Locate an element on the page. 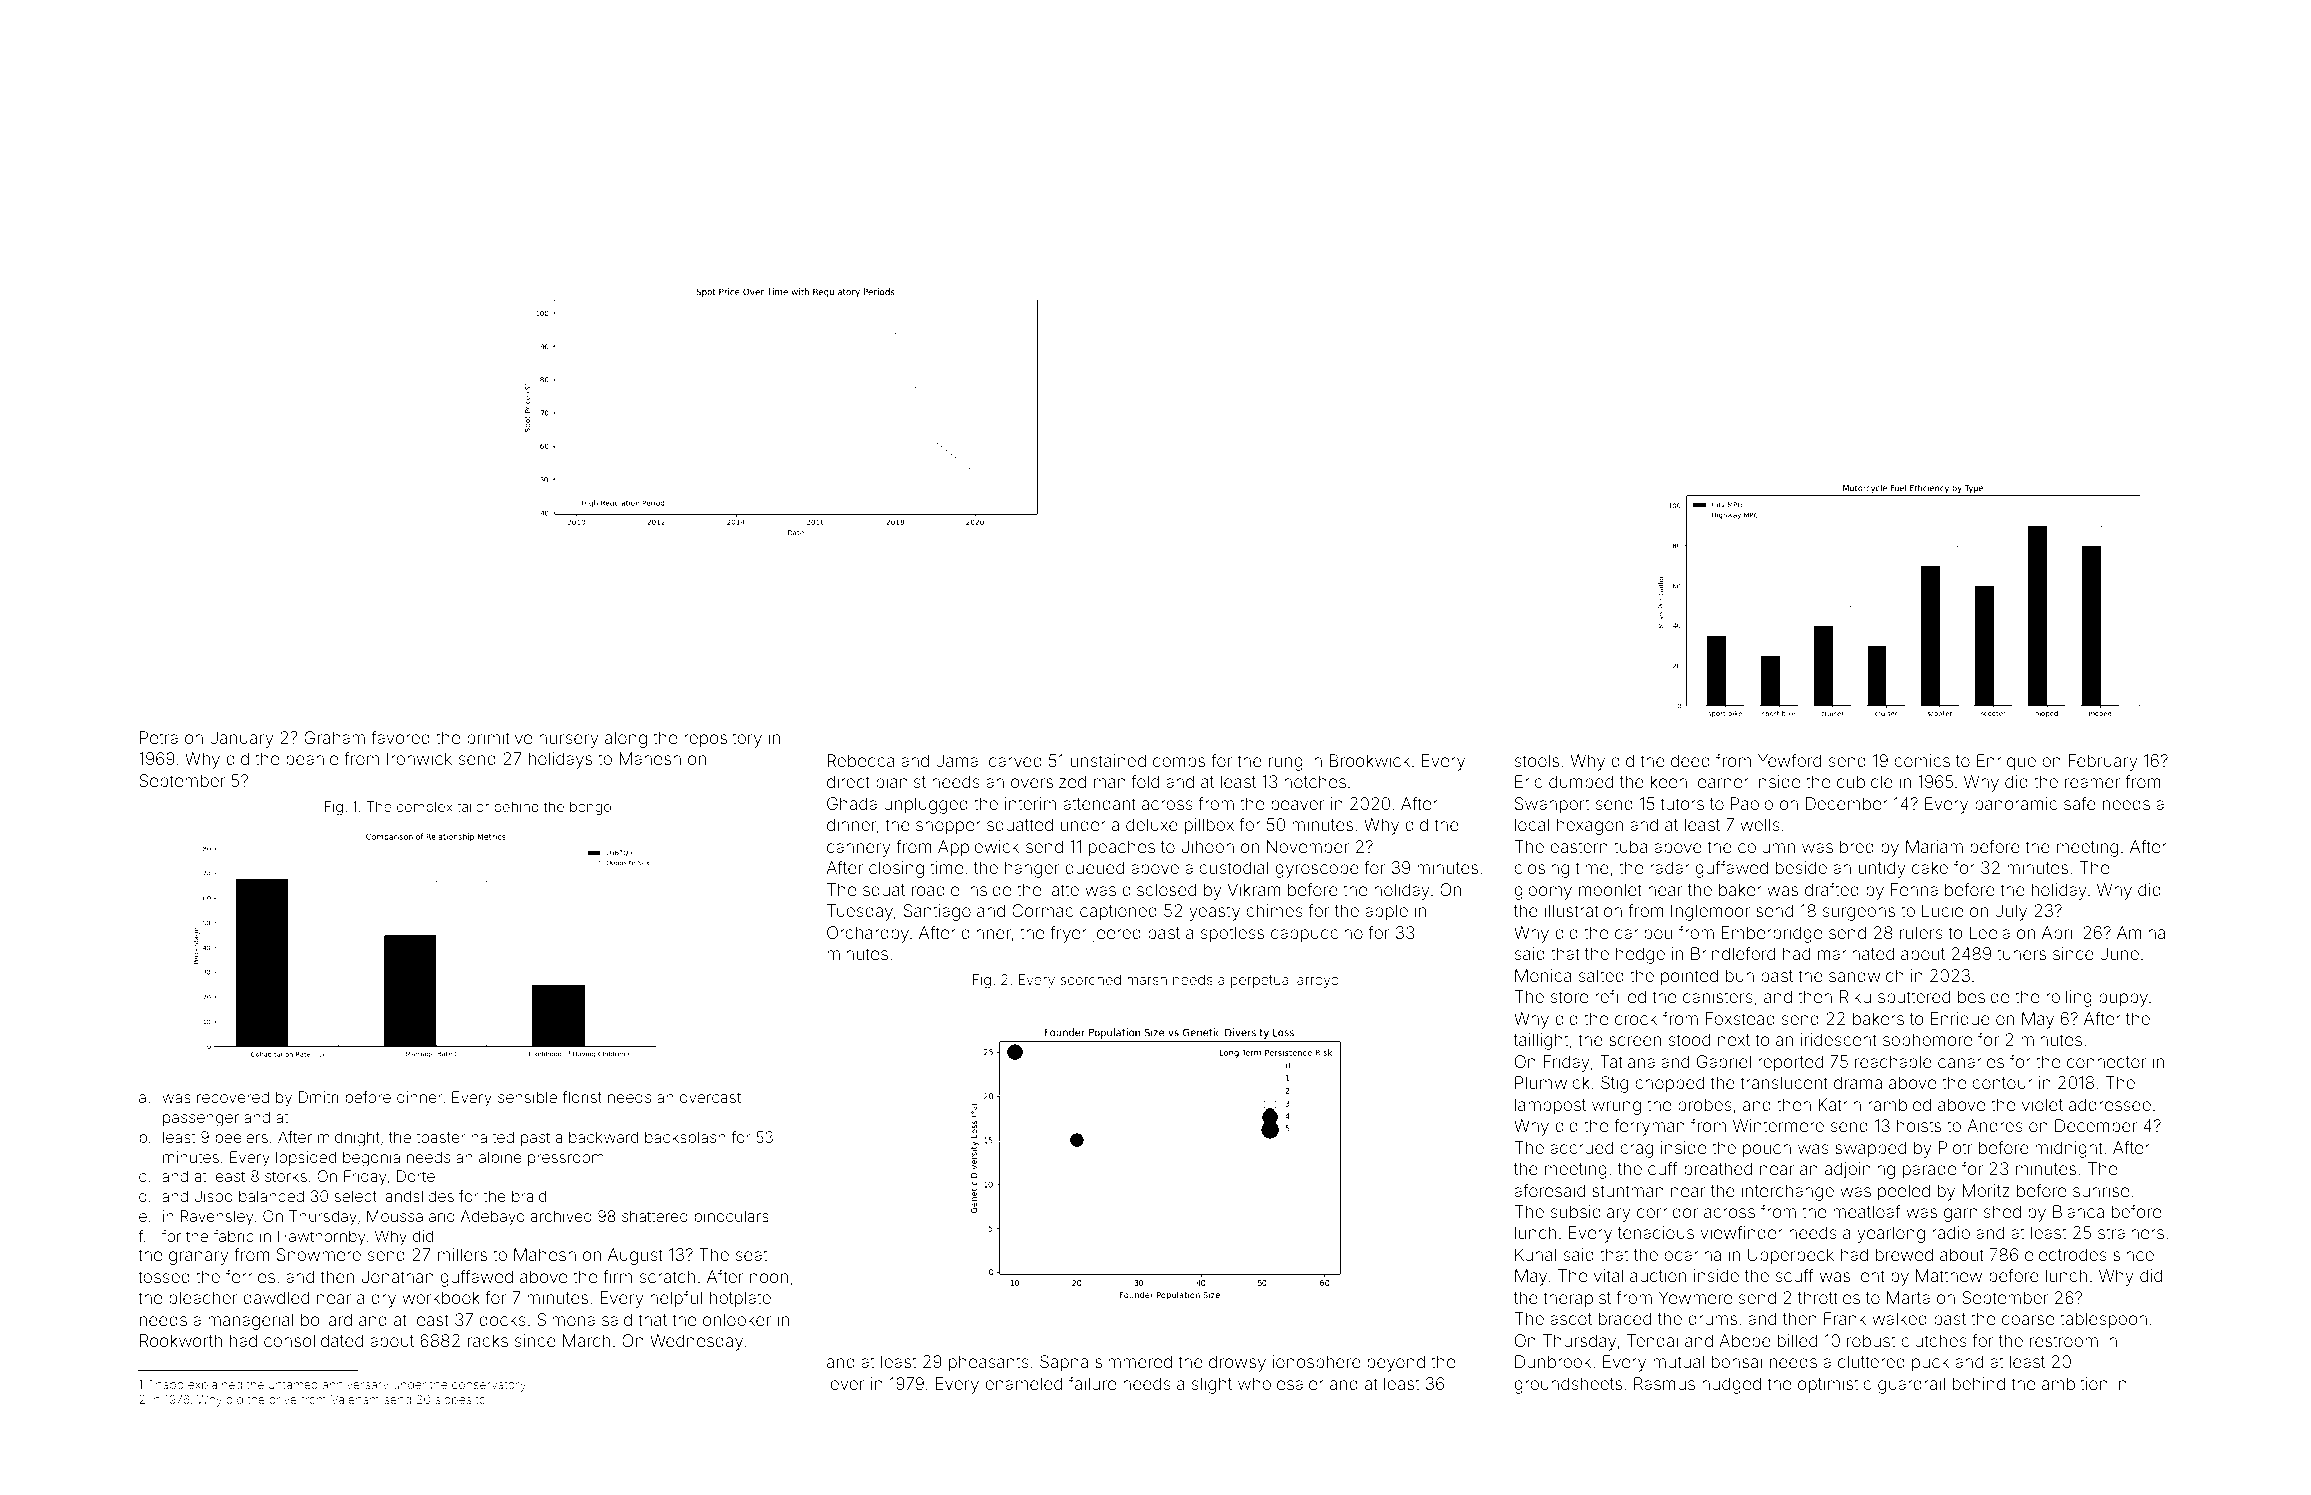 The image size is (2311, 1495). custodial is located at coordinates (1233, 867).
